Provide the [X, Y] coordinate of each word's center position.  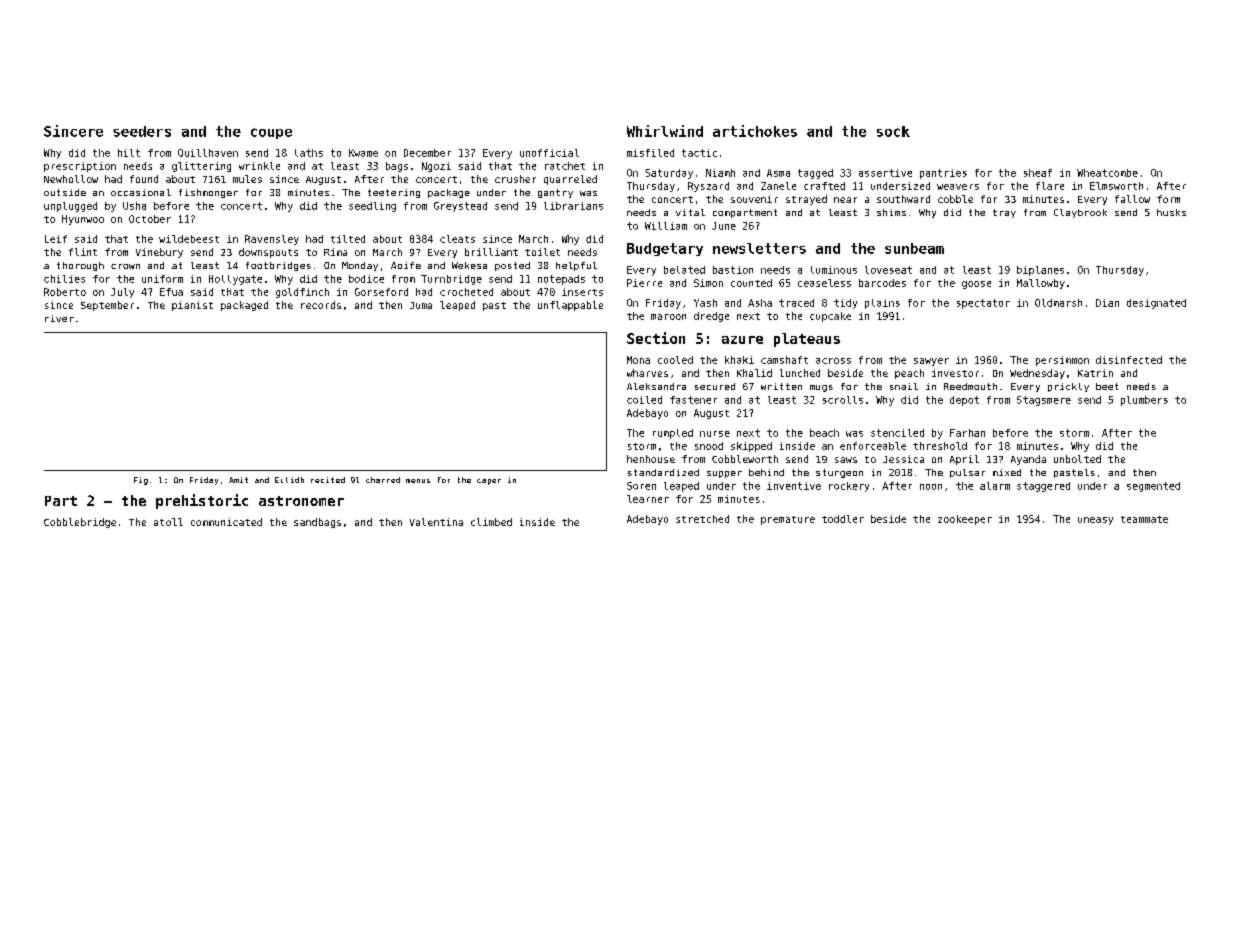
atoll [168, 522]
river [59, 318]
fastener [693, 400]
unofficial [549, 153]
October [150, 219]
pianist [192, 306]
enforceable [873, 446]
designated [1156, 304]
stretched [702, 519]
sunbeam [914, 248]
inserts [582, 292]
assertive [885, 173]
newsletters [759, 248]
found [144, 179]
